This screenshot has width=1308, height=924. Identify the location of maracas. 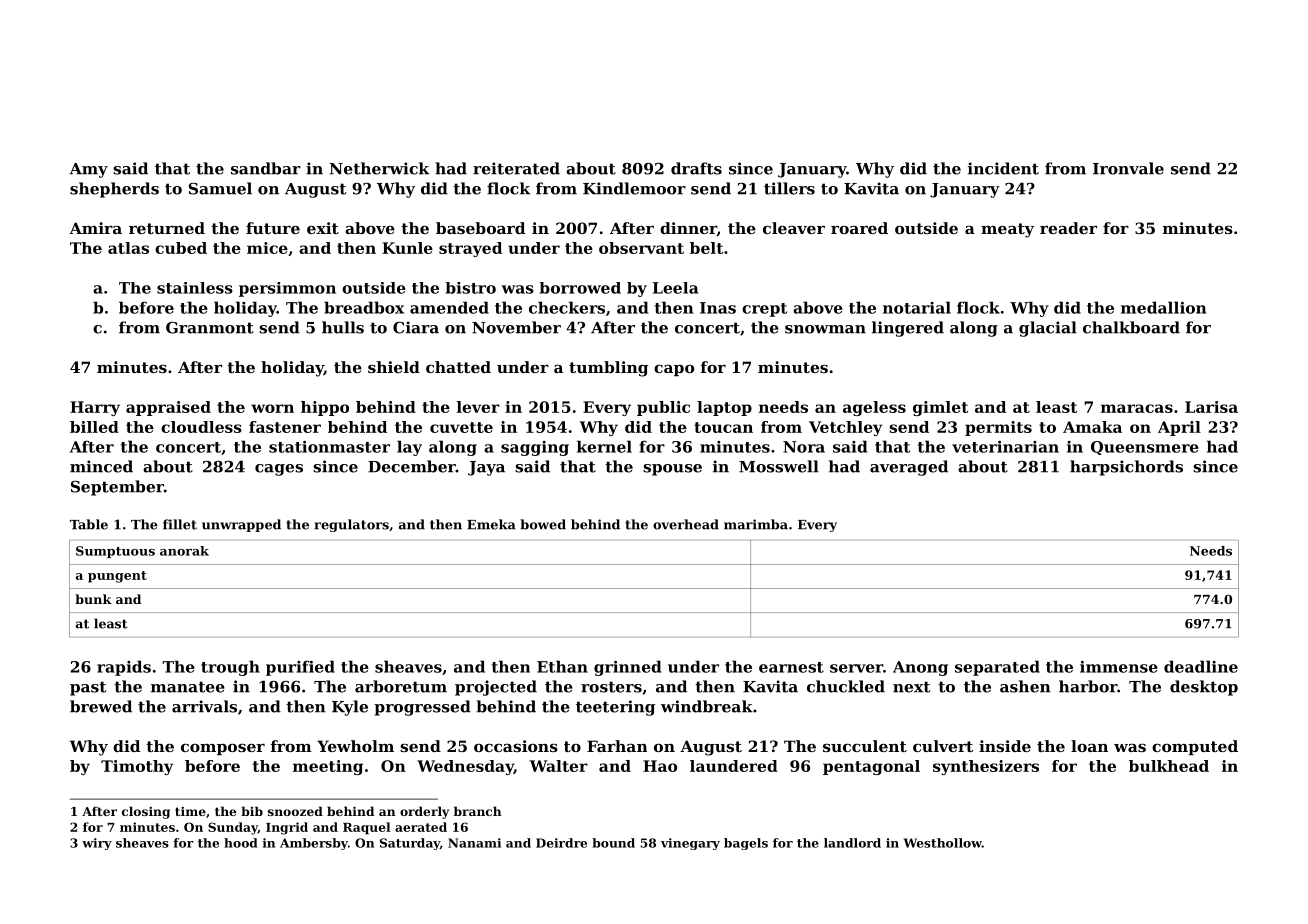
(1137, 408).
